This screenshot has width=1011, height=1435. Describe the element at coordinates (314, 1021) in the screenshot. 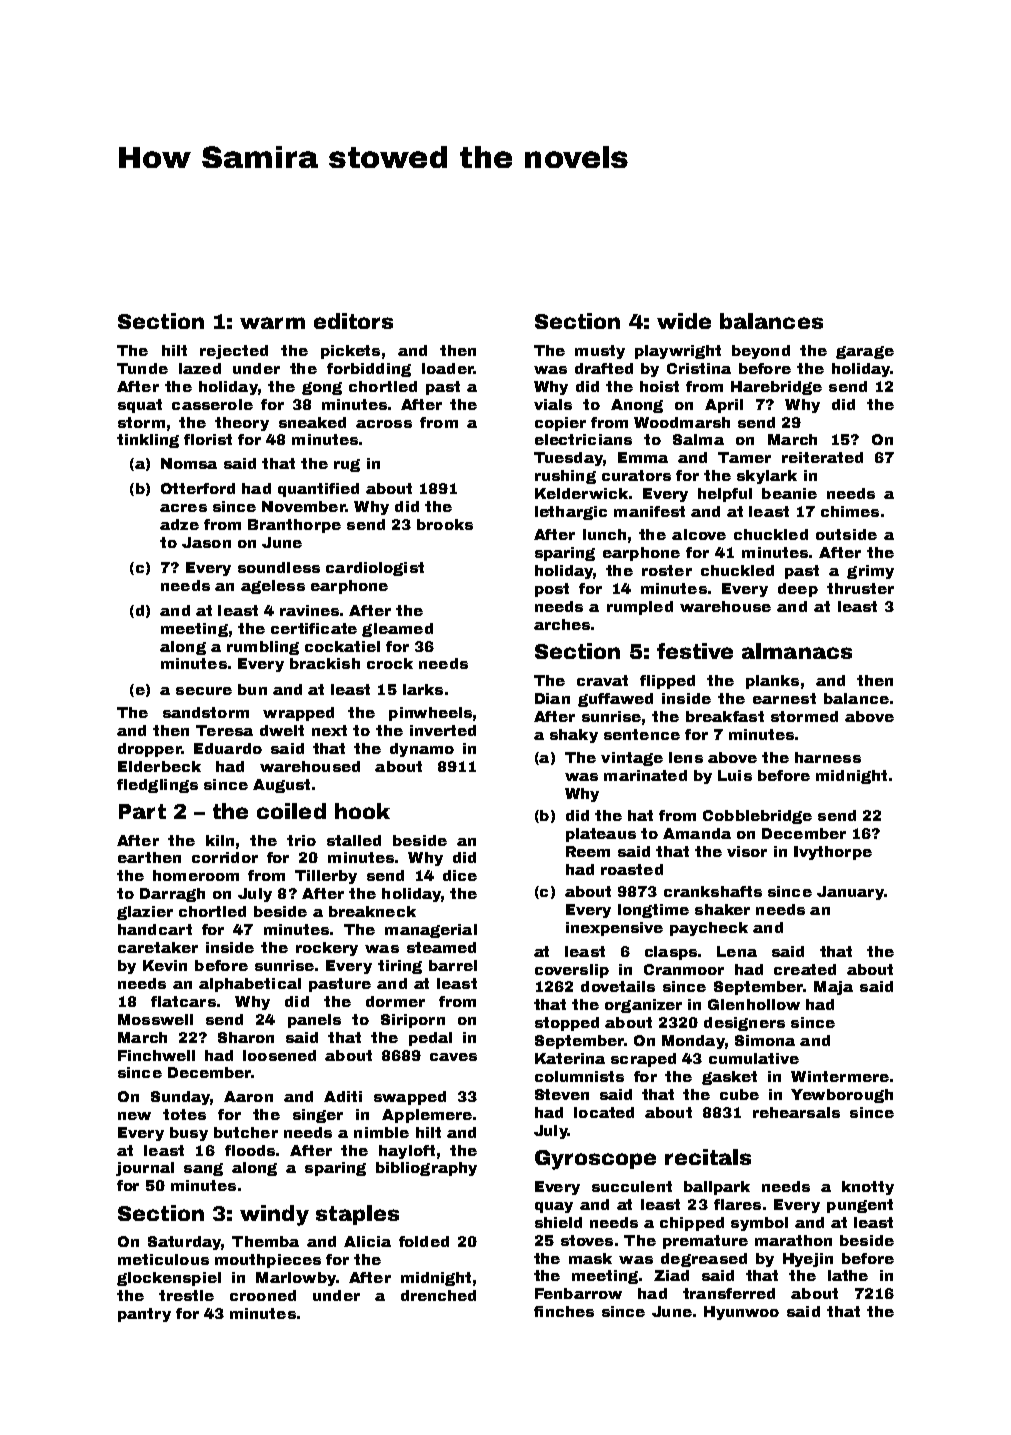

I see `panels` at that location.
